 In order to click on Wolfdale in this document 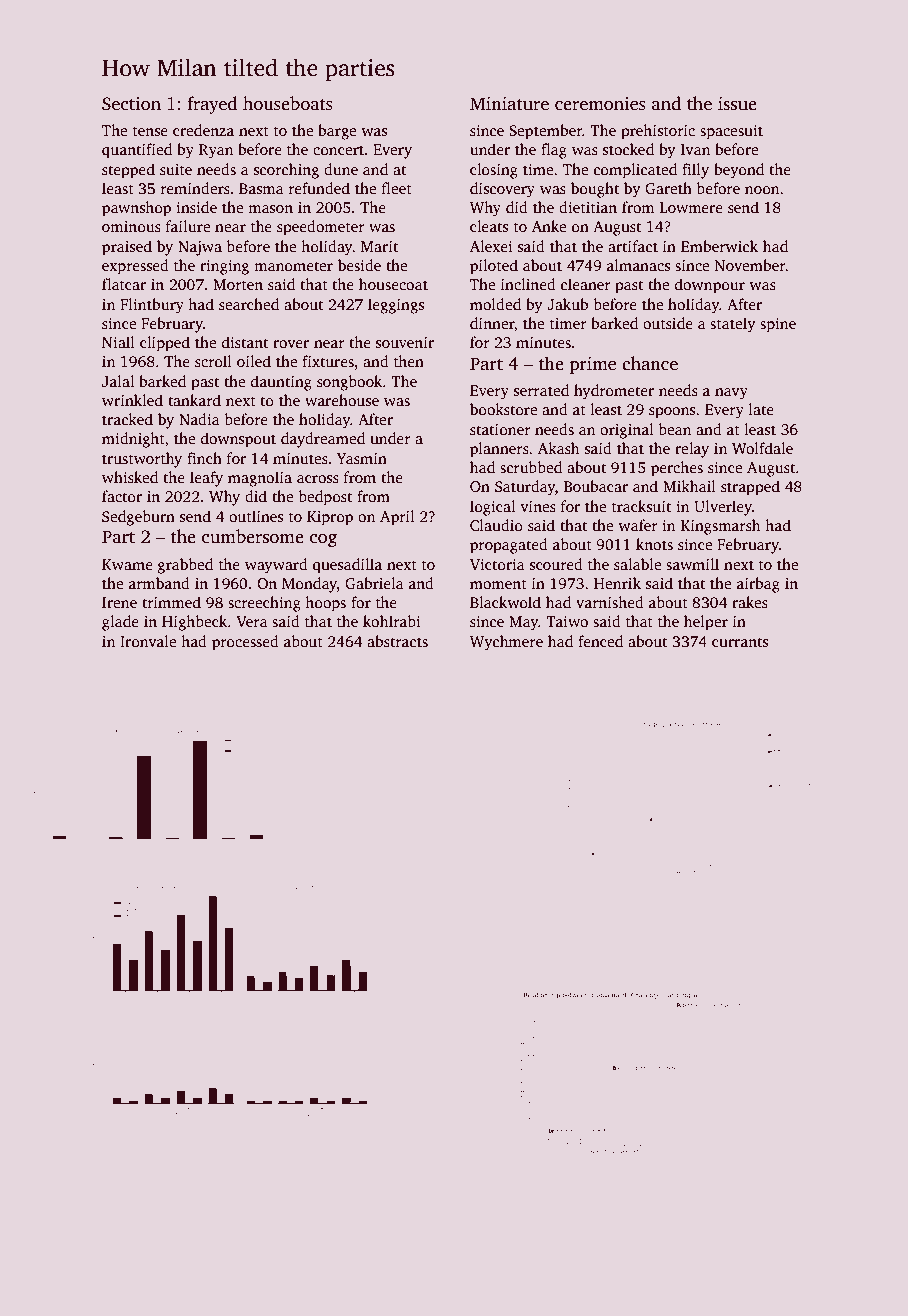, I will do `click(762, 448)`.
